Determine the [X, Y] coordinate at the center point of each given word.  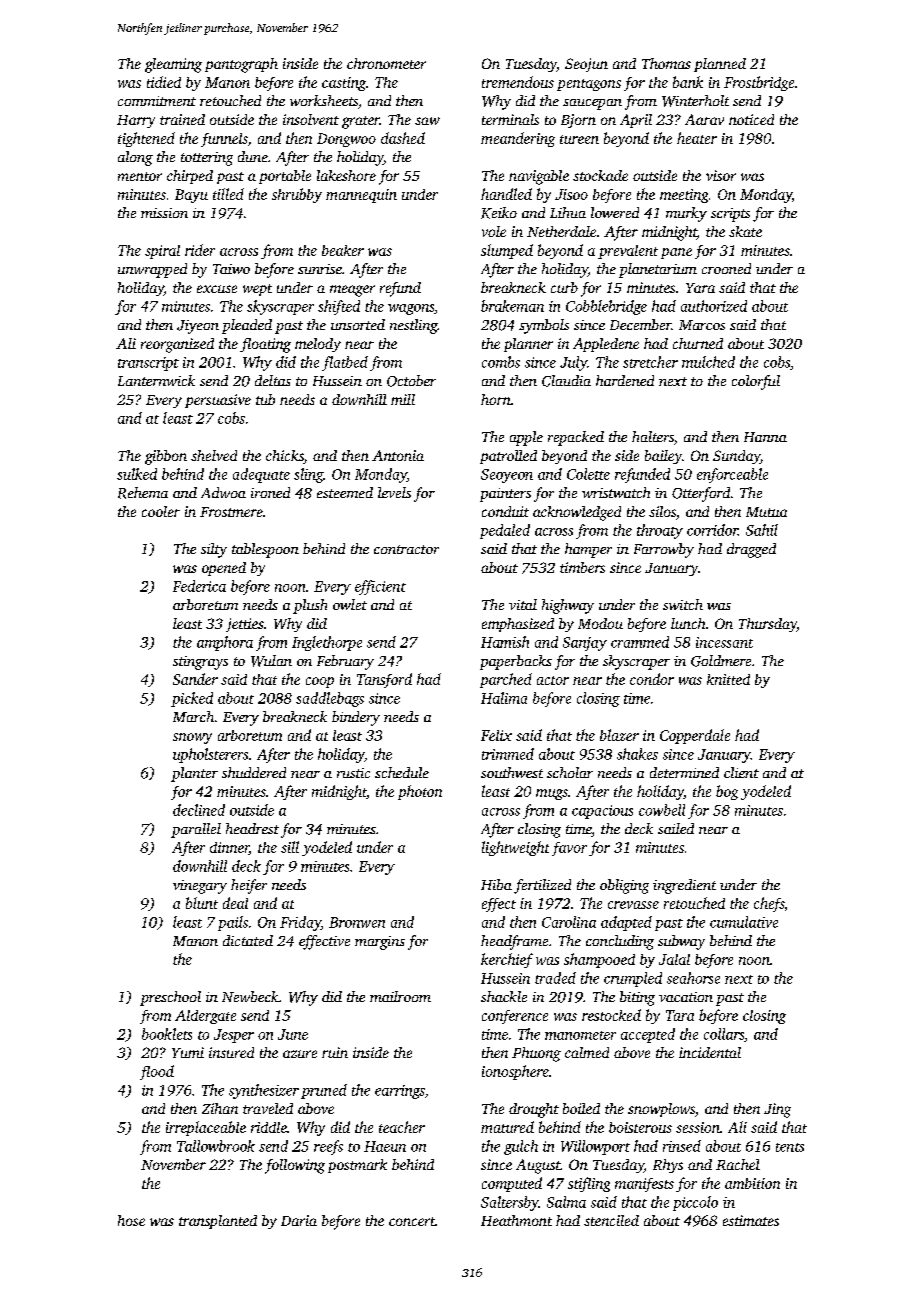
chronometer [386, 63]
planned [720, 65]
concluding [620, 942]
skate [745, 231]
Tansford [384, 680]
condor [652, 679]
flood [157, 1072]
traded [555, 978]
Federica [199, 586]
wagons [411, 309]
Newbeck [250, 996]
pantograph [241, 65]
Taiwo [231, 269]
